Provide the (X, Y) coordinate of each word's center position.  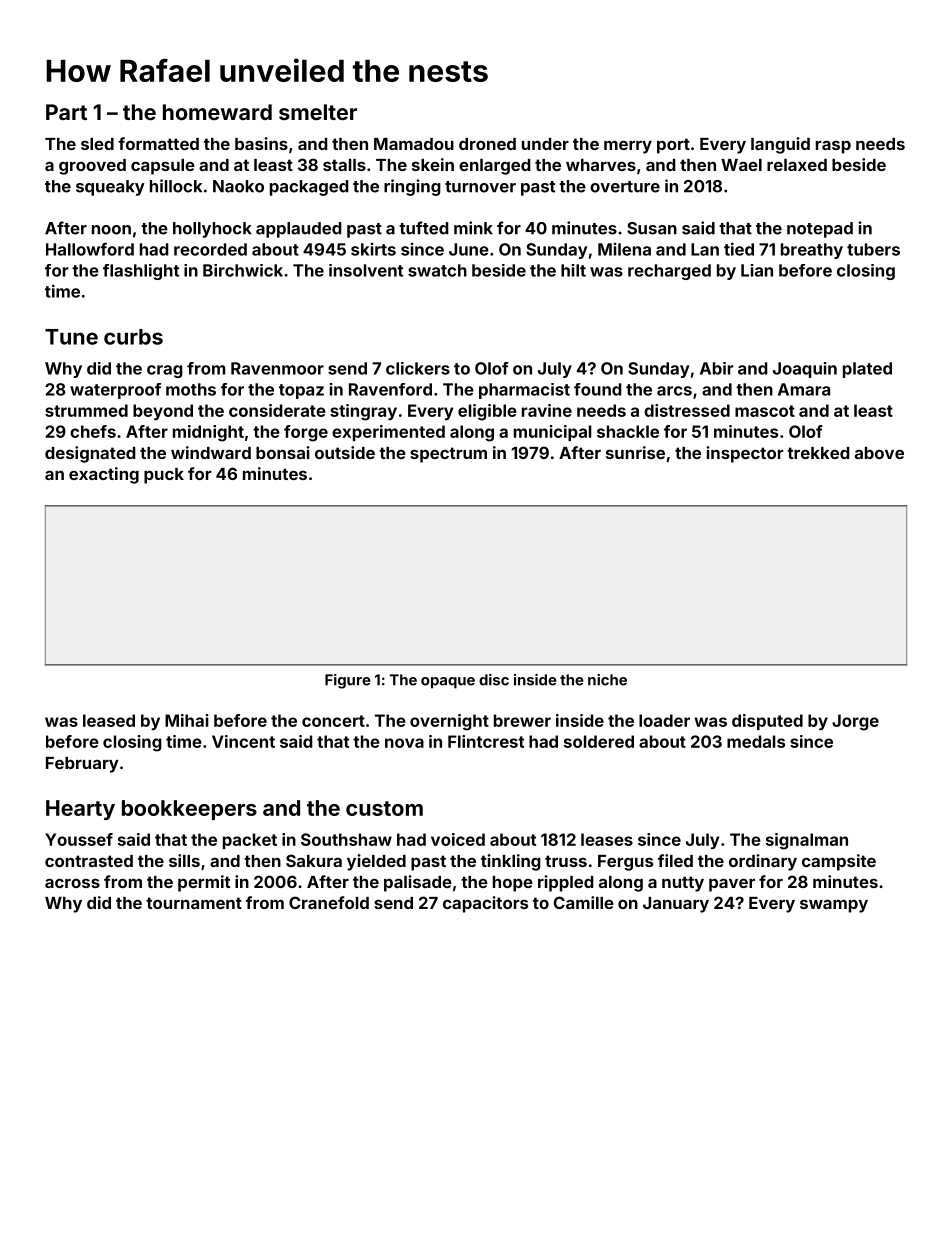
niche (607, 680)
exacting (104, 475)
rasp (833, 147)
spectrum (448, 455)
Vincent (243, 741)
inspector (745, 454)
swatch (437, 270)
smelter (318, 112)
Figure (348, 681)
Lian (757, 270)
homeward (217, 112)
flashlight (141, 272)
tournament (194, 903)
